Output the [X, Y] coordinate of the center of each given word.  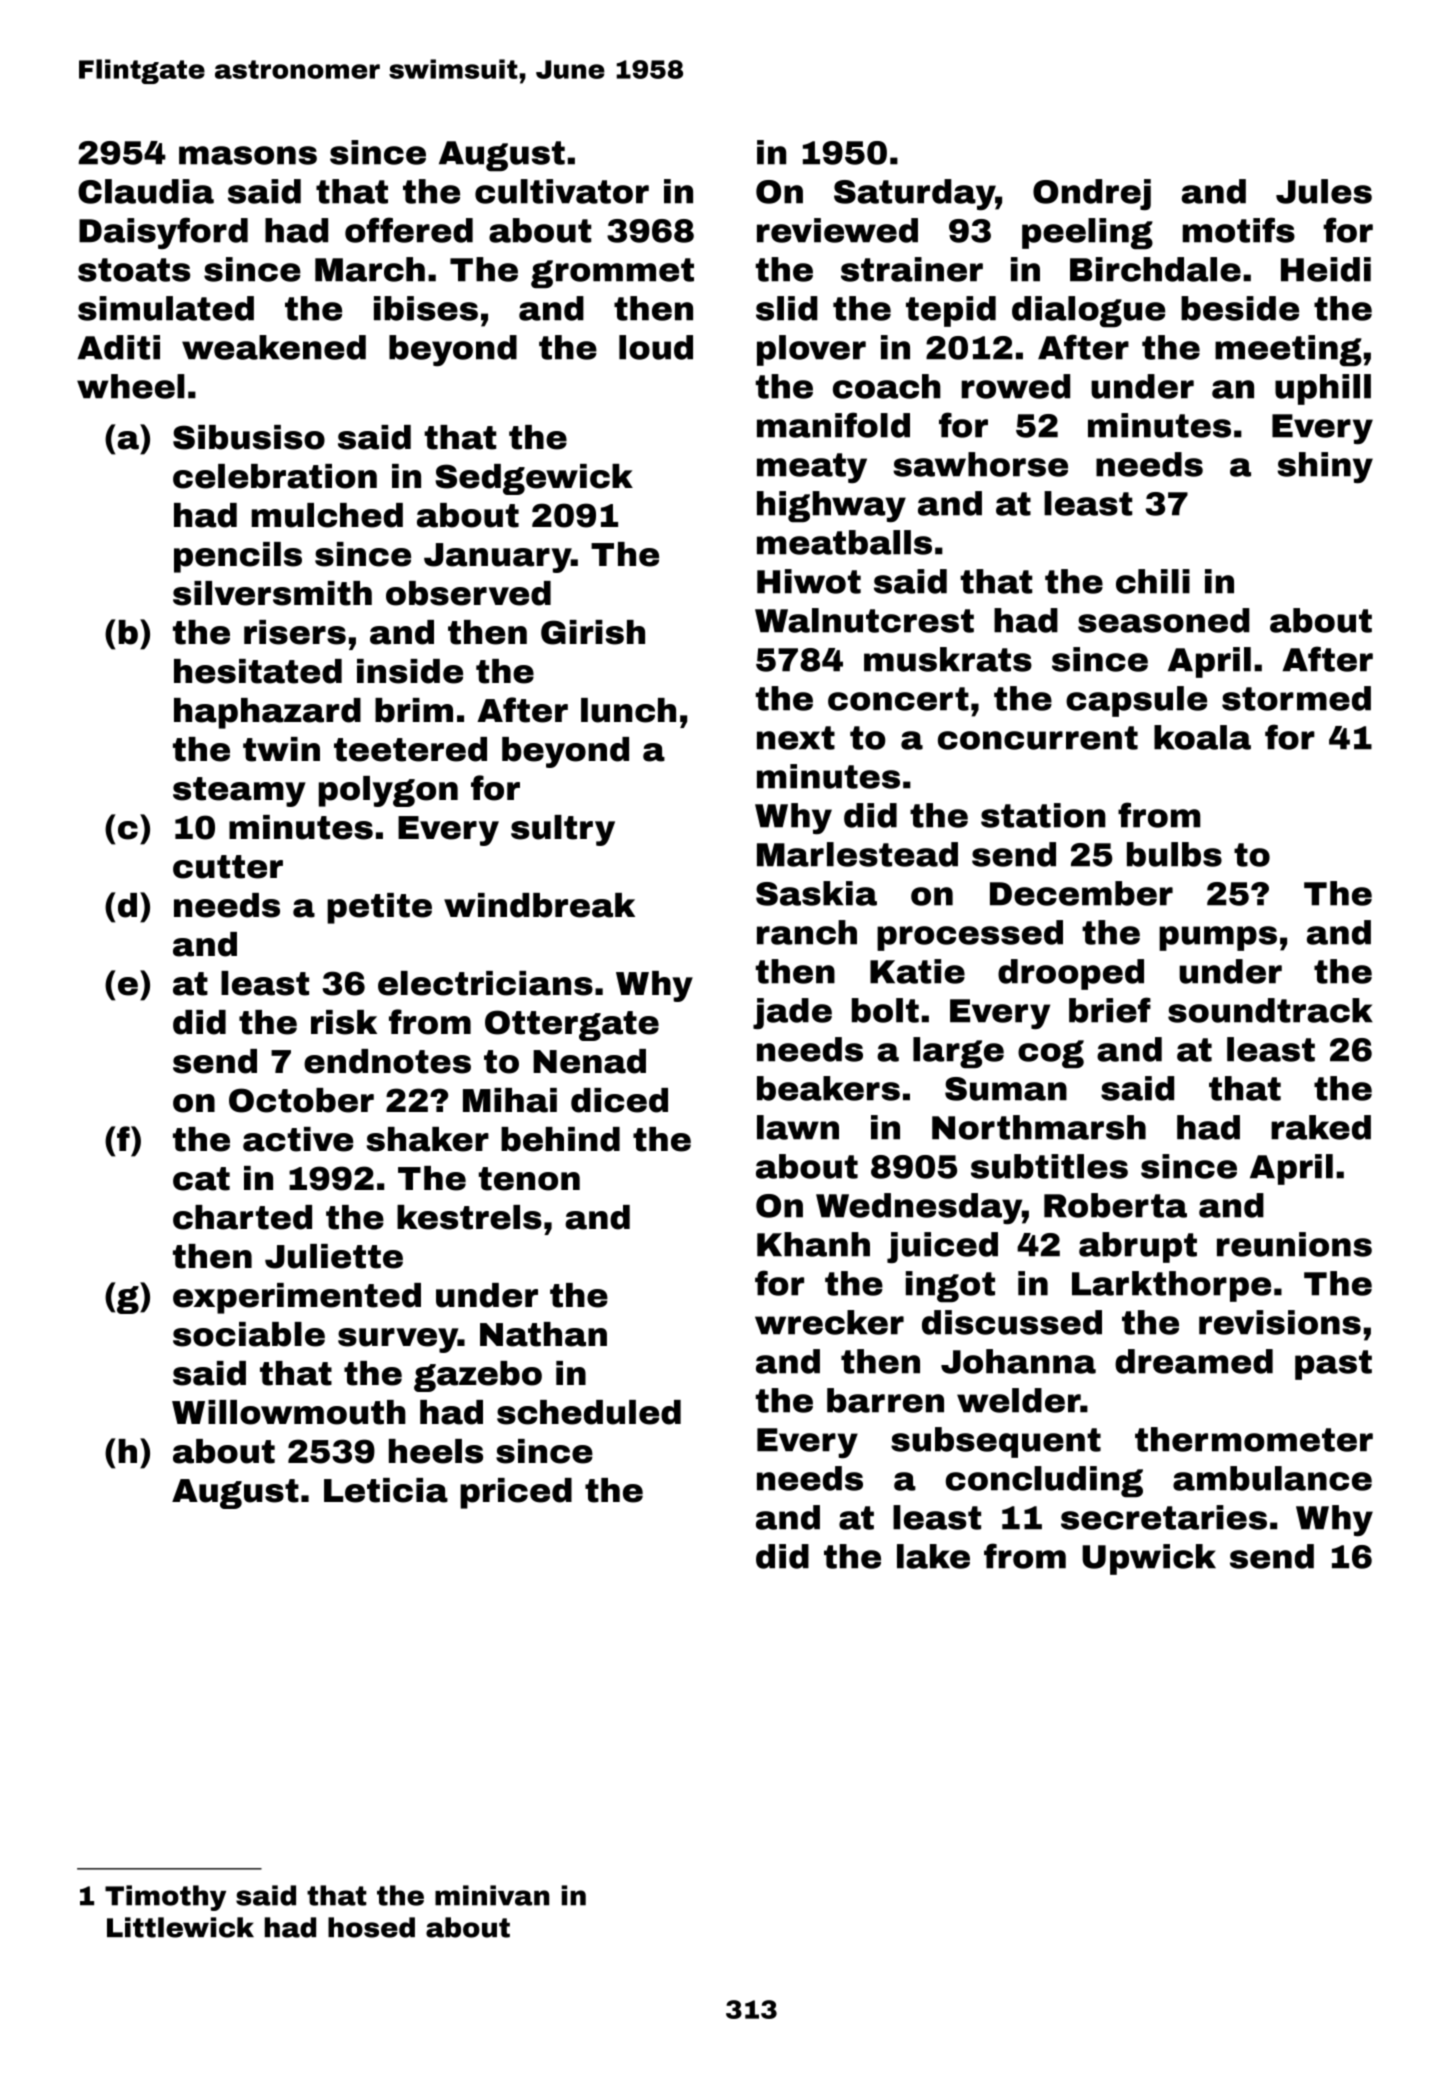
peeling [1087, 234]
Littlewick [180, 1927]
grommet [612, 273]
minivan [492, 1895]
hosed [371, 1927]
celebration [275, 476]
